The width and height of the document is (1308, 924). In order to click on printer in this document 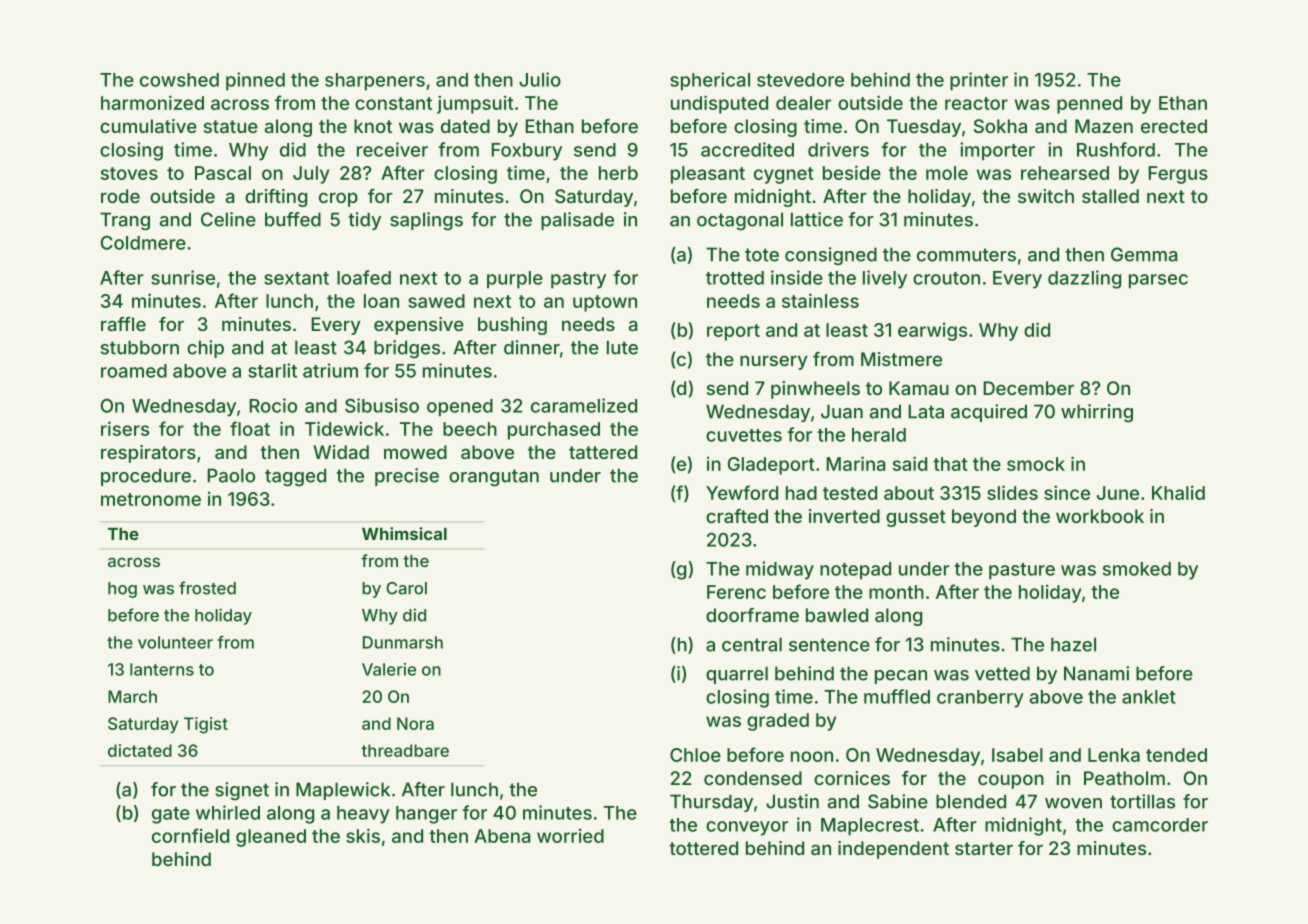, I will do `click(979, 81)`.
